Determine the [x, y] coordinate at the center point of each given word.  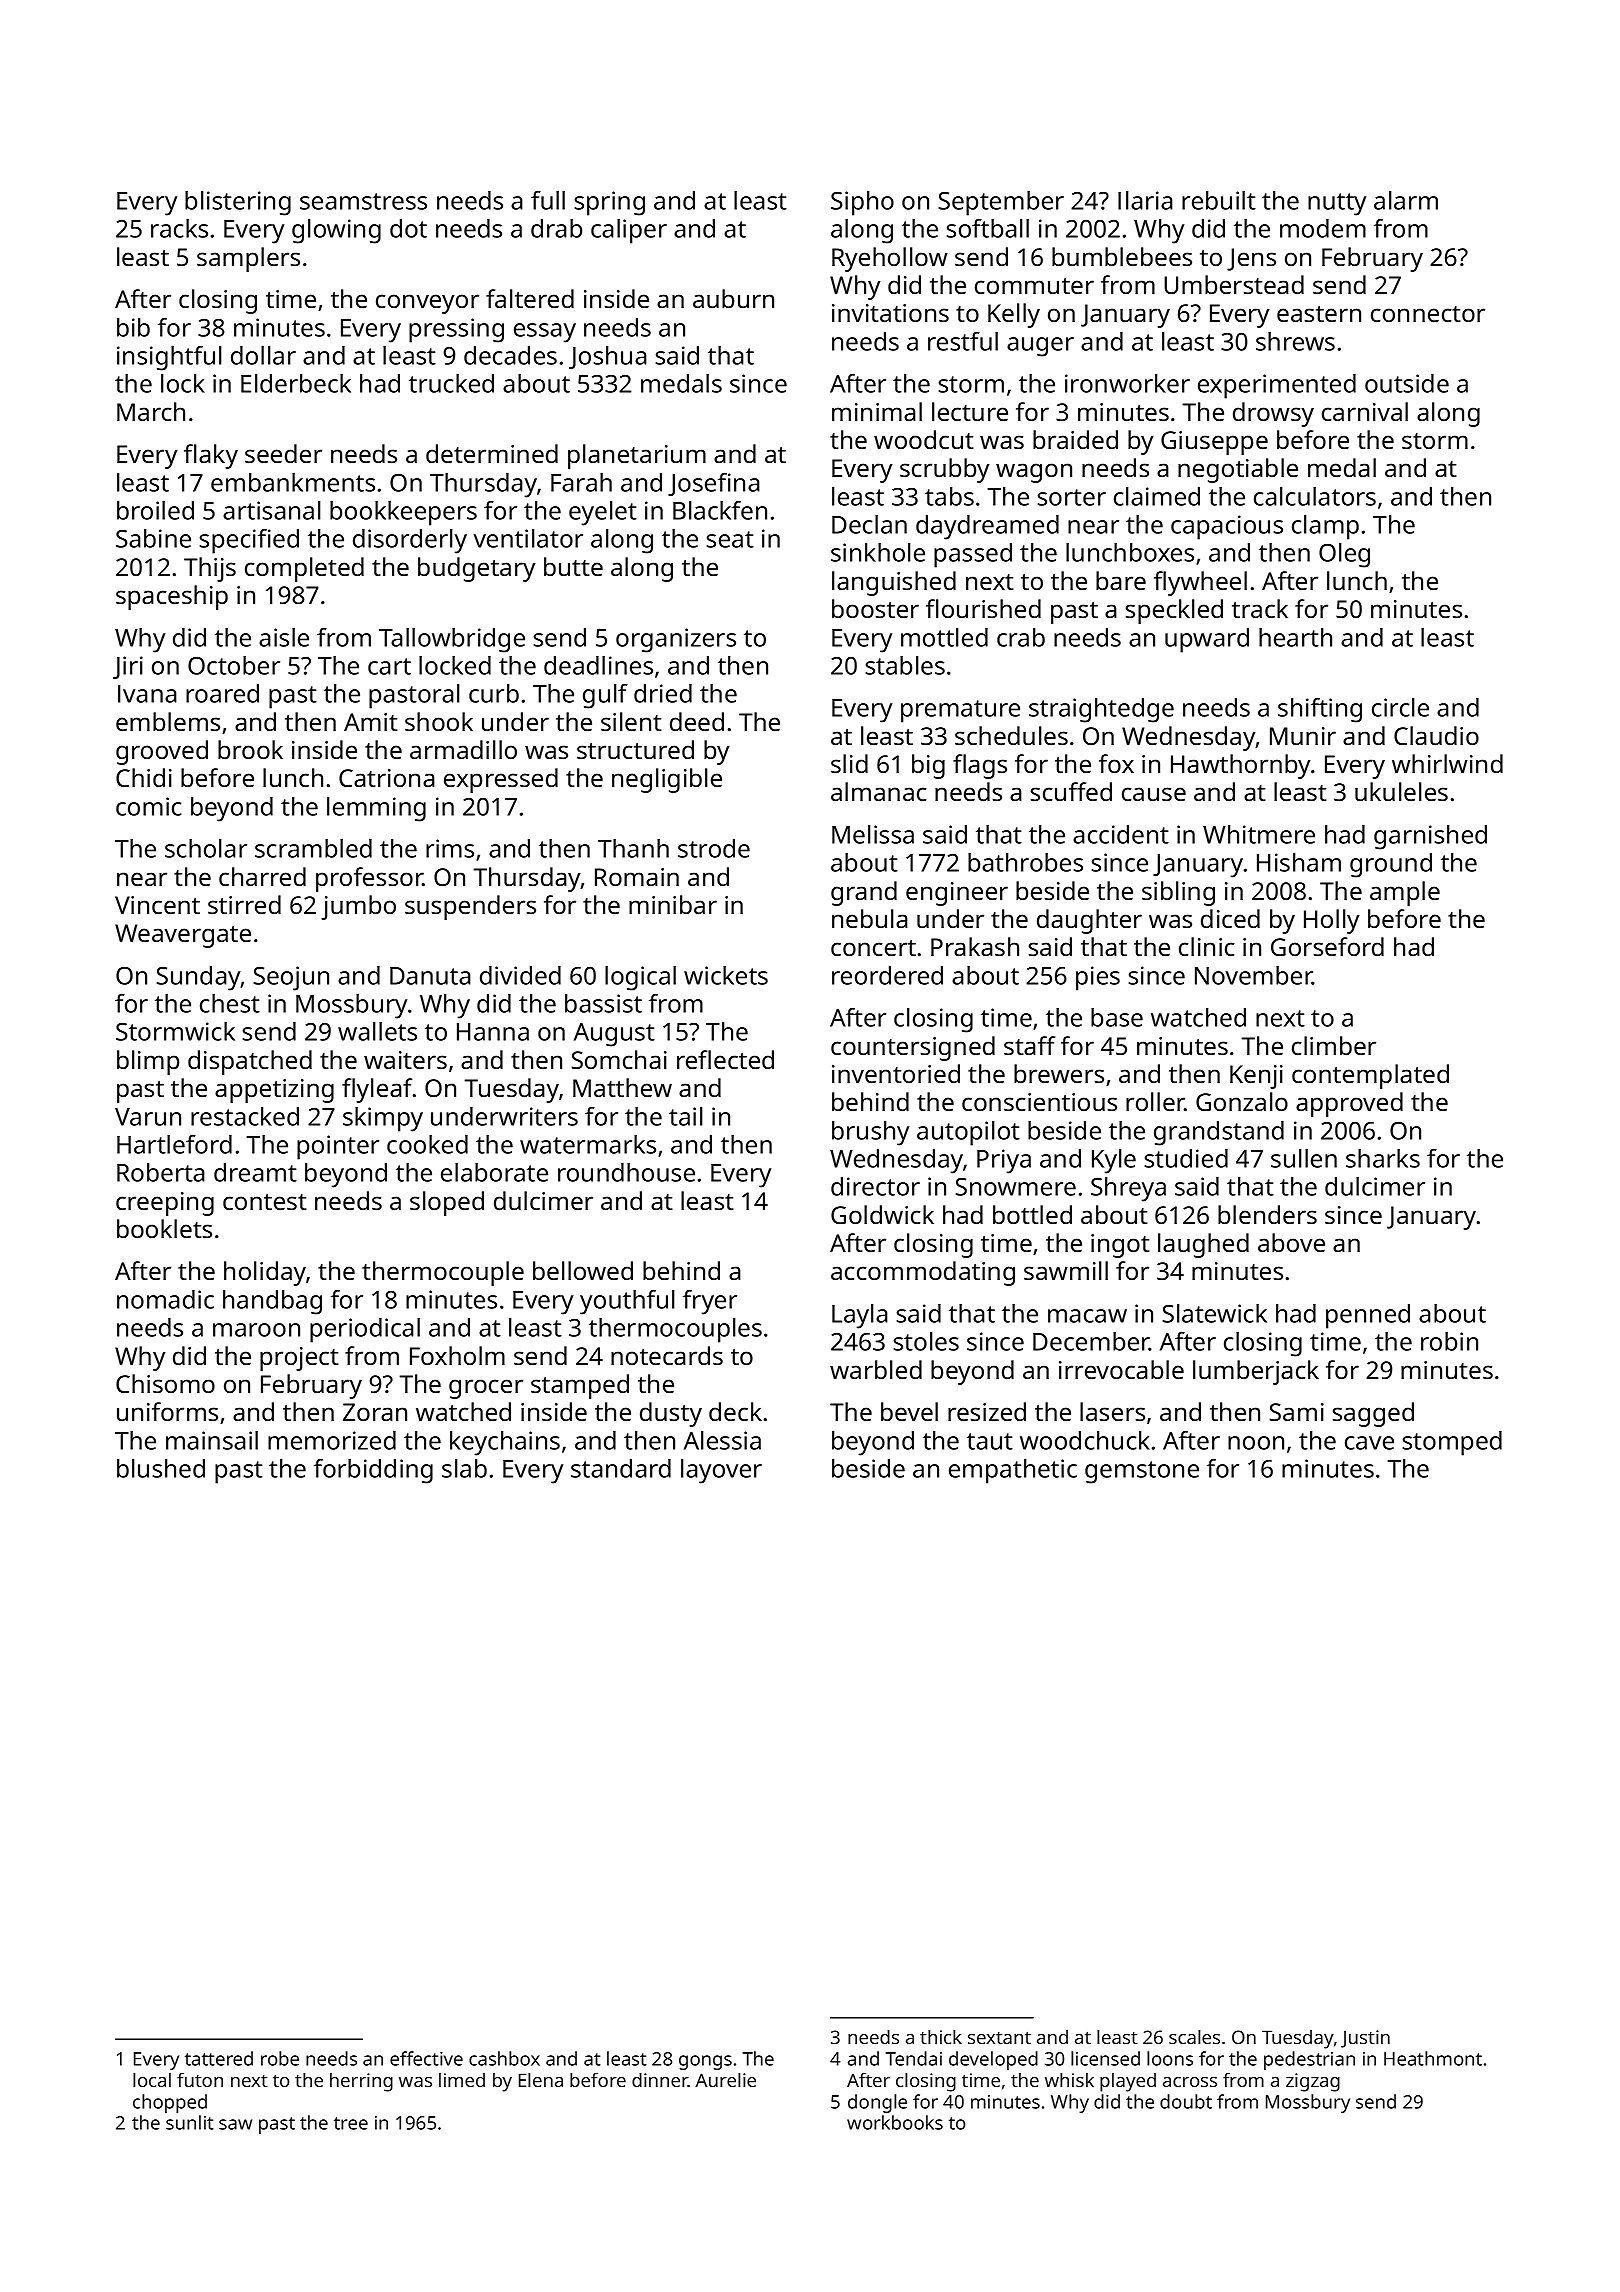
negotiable [1238, 470]
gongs [705, 2062]
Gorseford [1327, 946]
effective [426, 2058]
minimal [877, 411]
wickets [726, 975]
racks [179, 228]
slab [464, 1468]
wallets [377, 1031]
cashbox [504, 2058]
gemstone [1142, 1472]
